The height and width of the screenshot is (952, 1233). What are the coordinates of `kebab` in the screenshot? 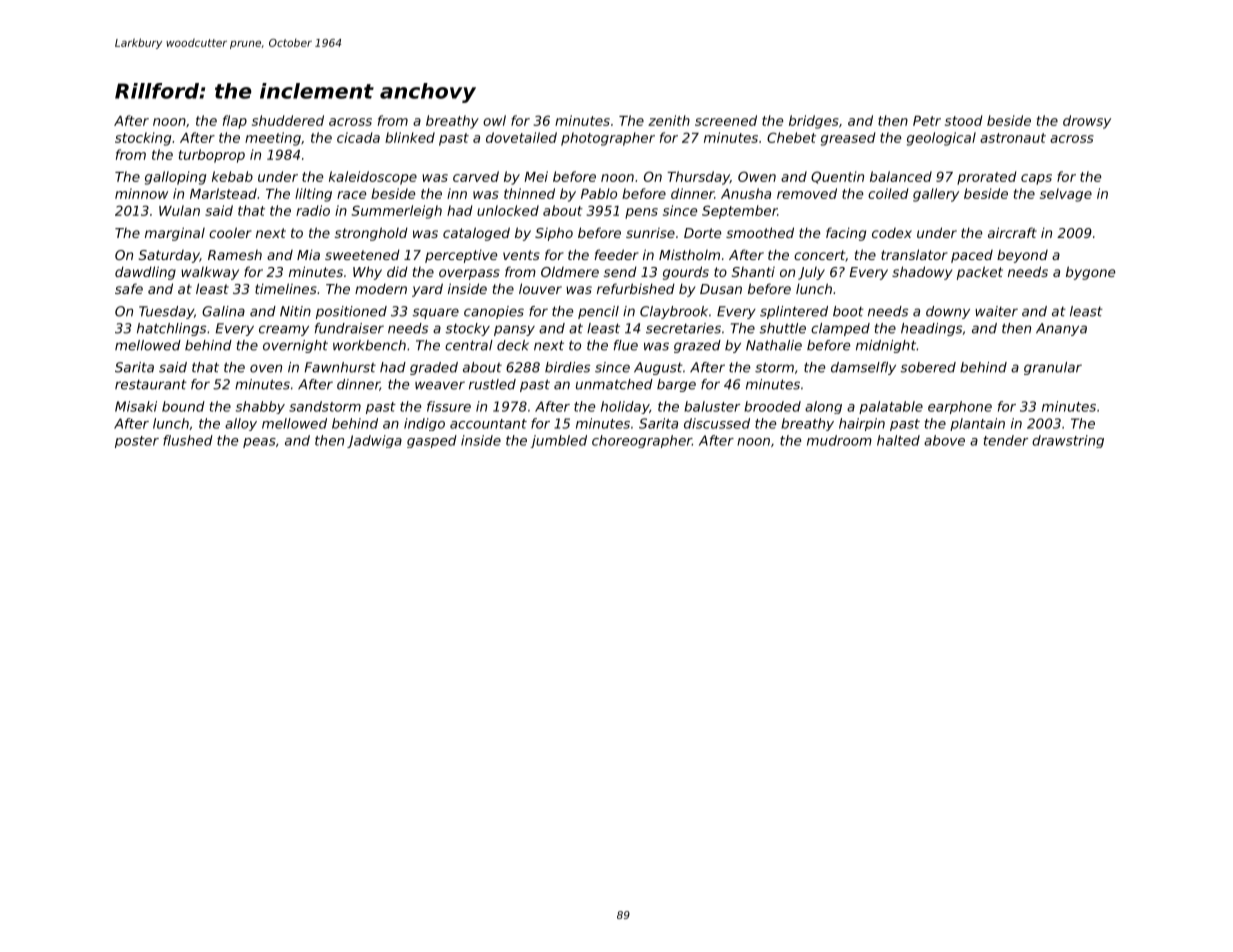 It's located at (232, 176).
